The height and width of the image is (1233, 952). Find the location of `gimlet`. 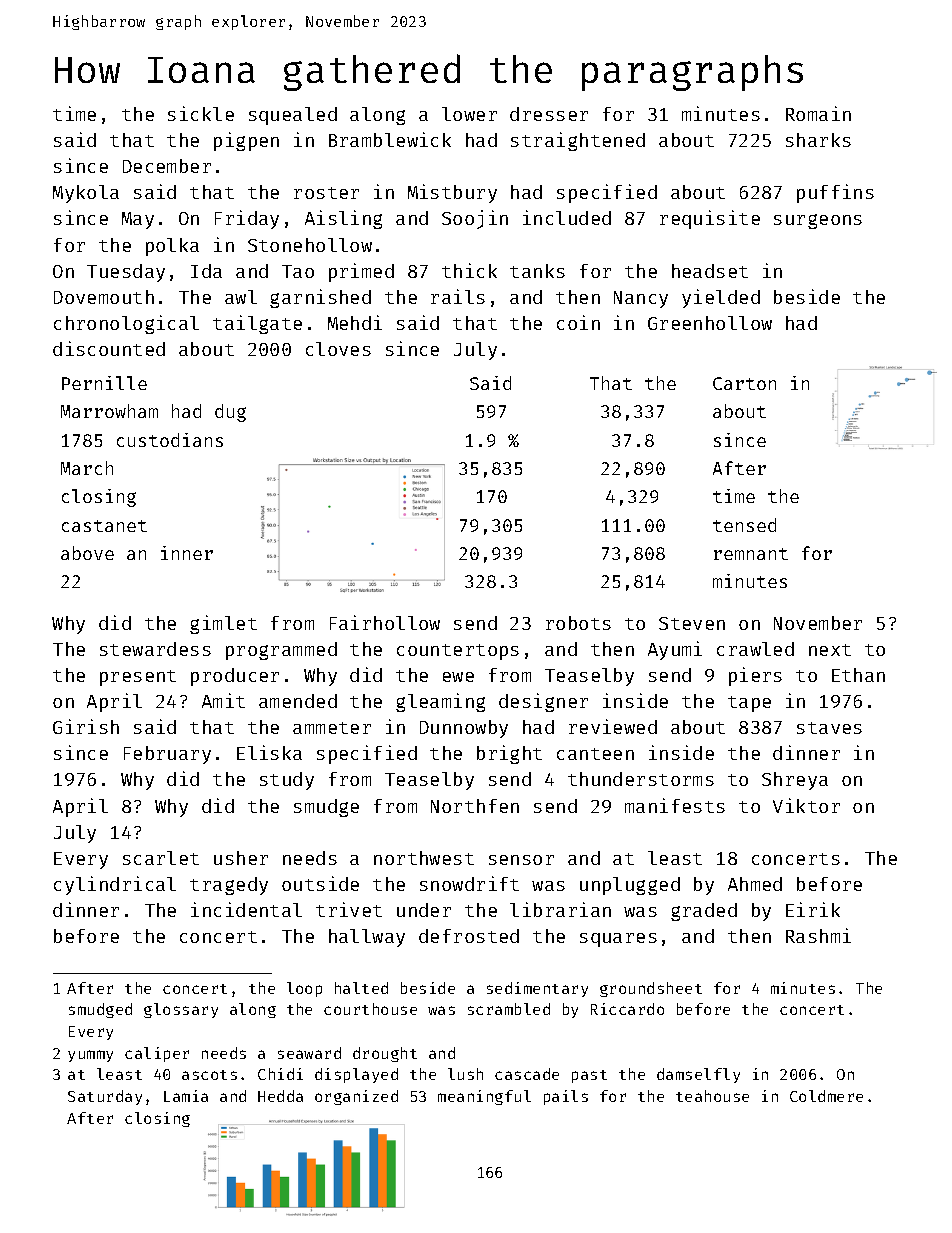

gimlet is located at coordinates (223, 624).
